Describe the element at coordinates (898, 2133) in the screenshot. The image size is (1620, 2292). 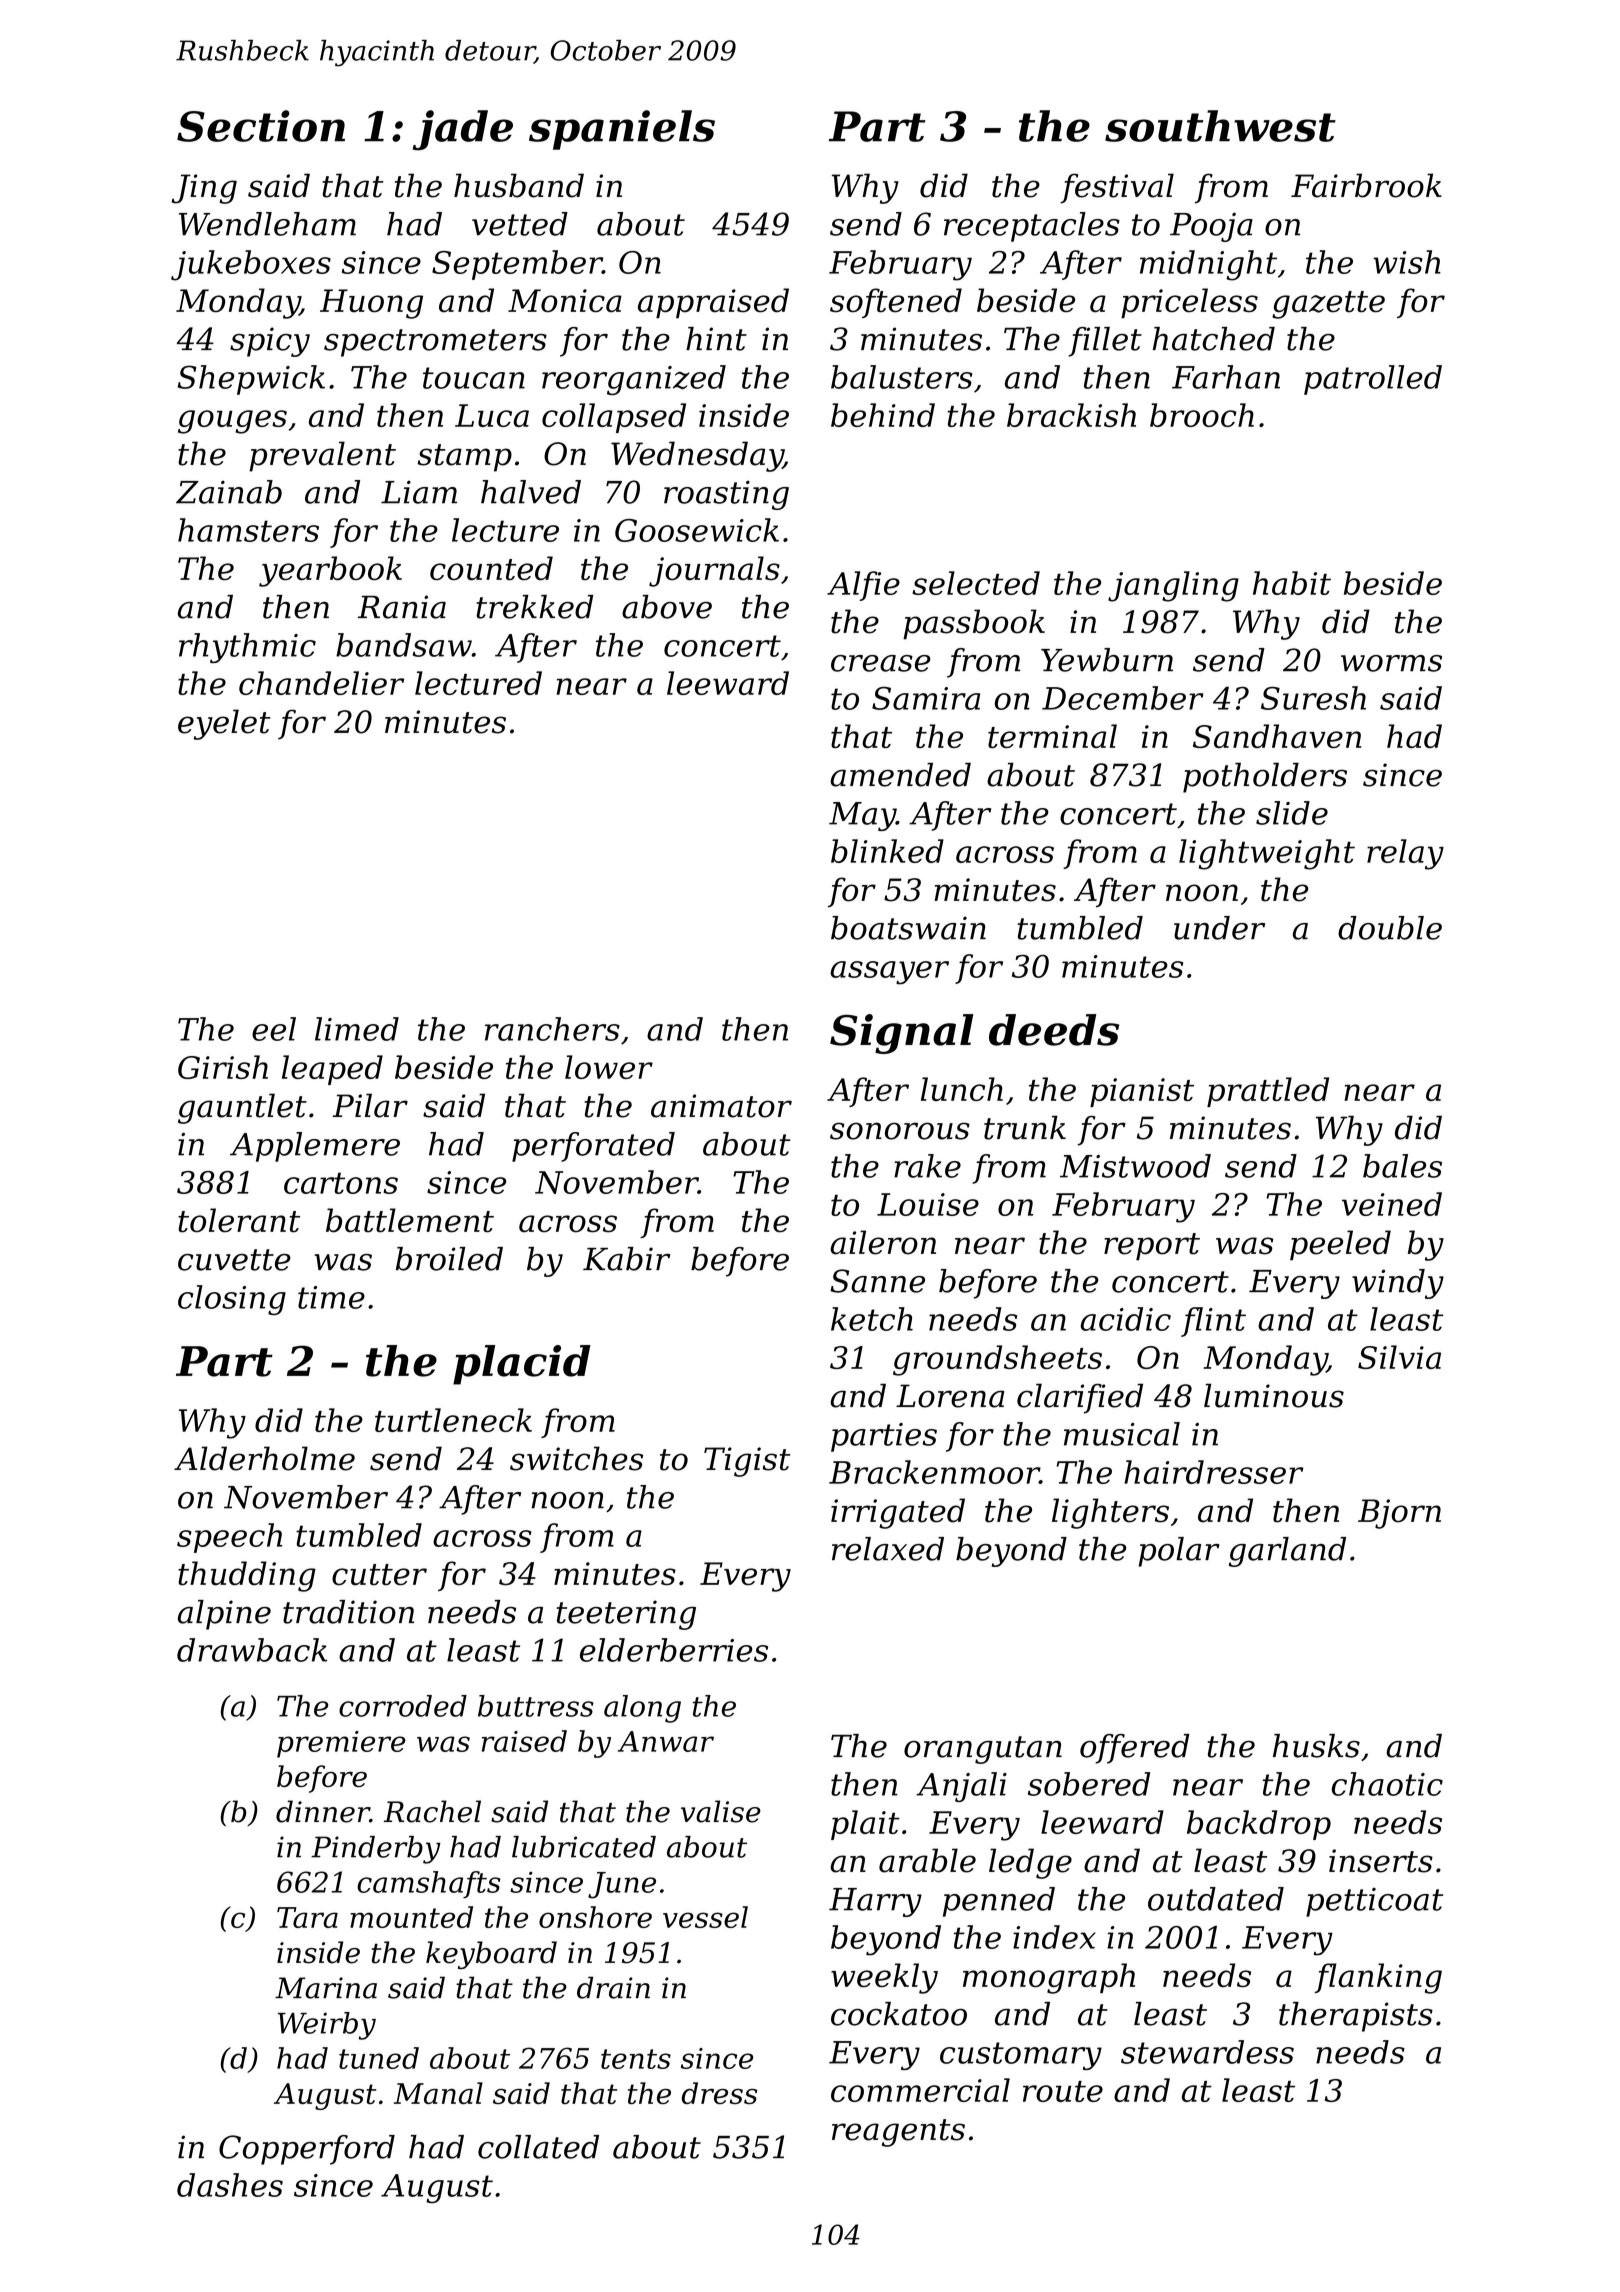
I see `reagents` at that location.
